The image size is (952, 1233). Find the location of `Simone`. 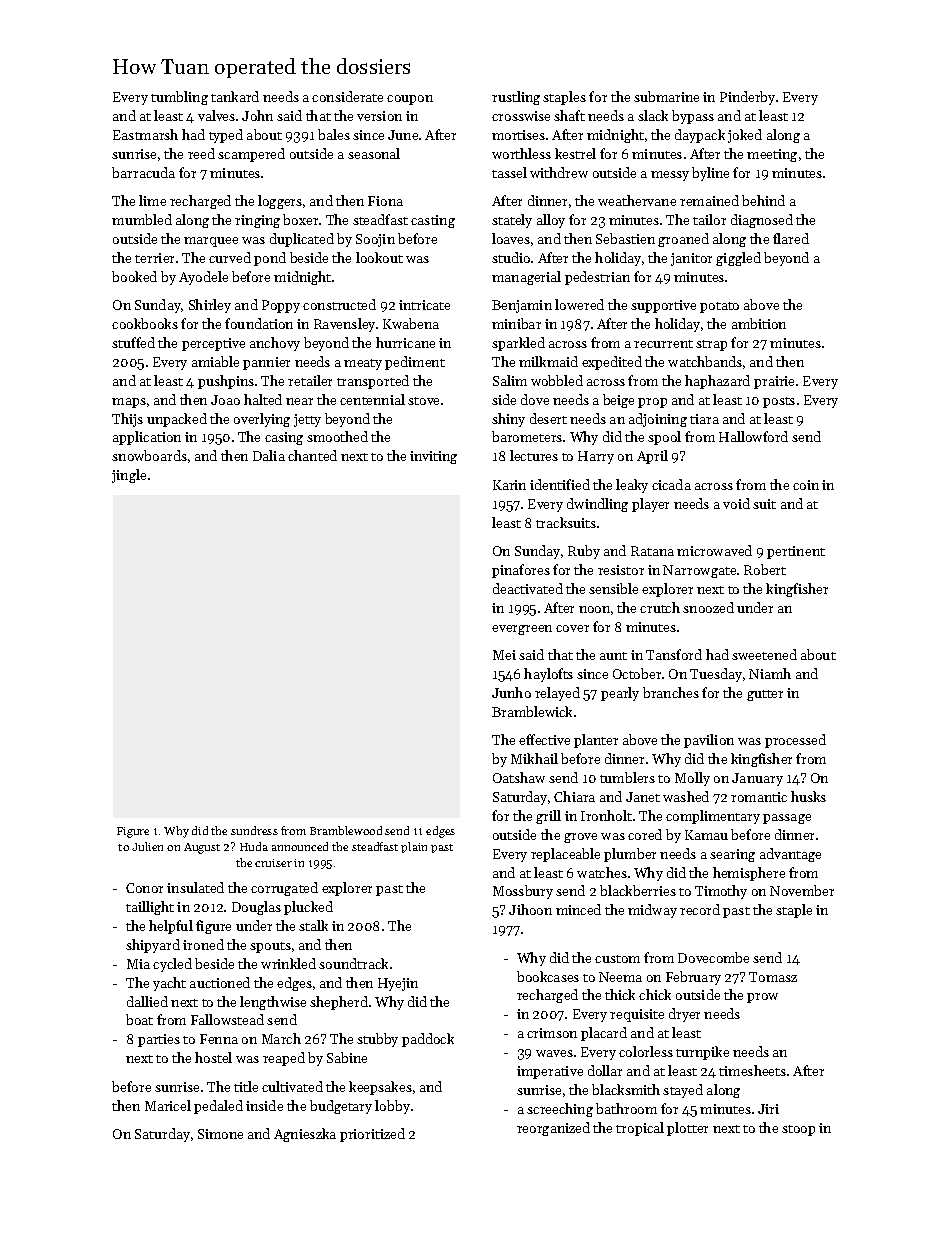

Simone is located at coordinates (220, 1134).
